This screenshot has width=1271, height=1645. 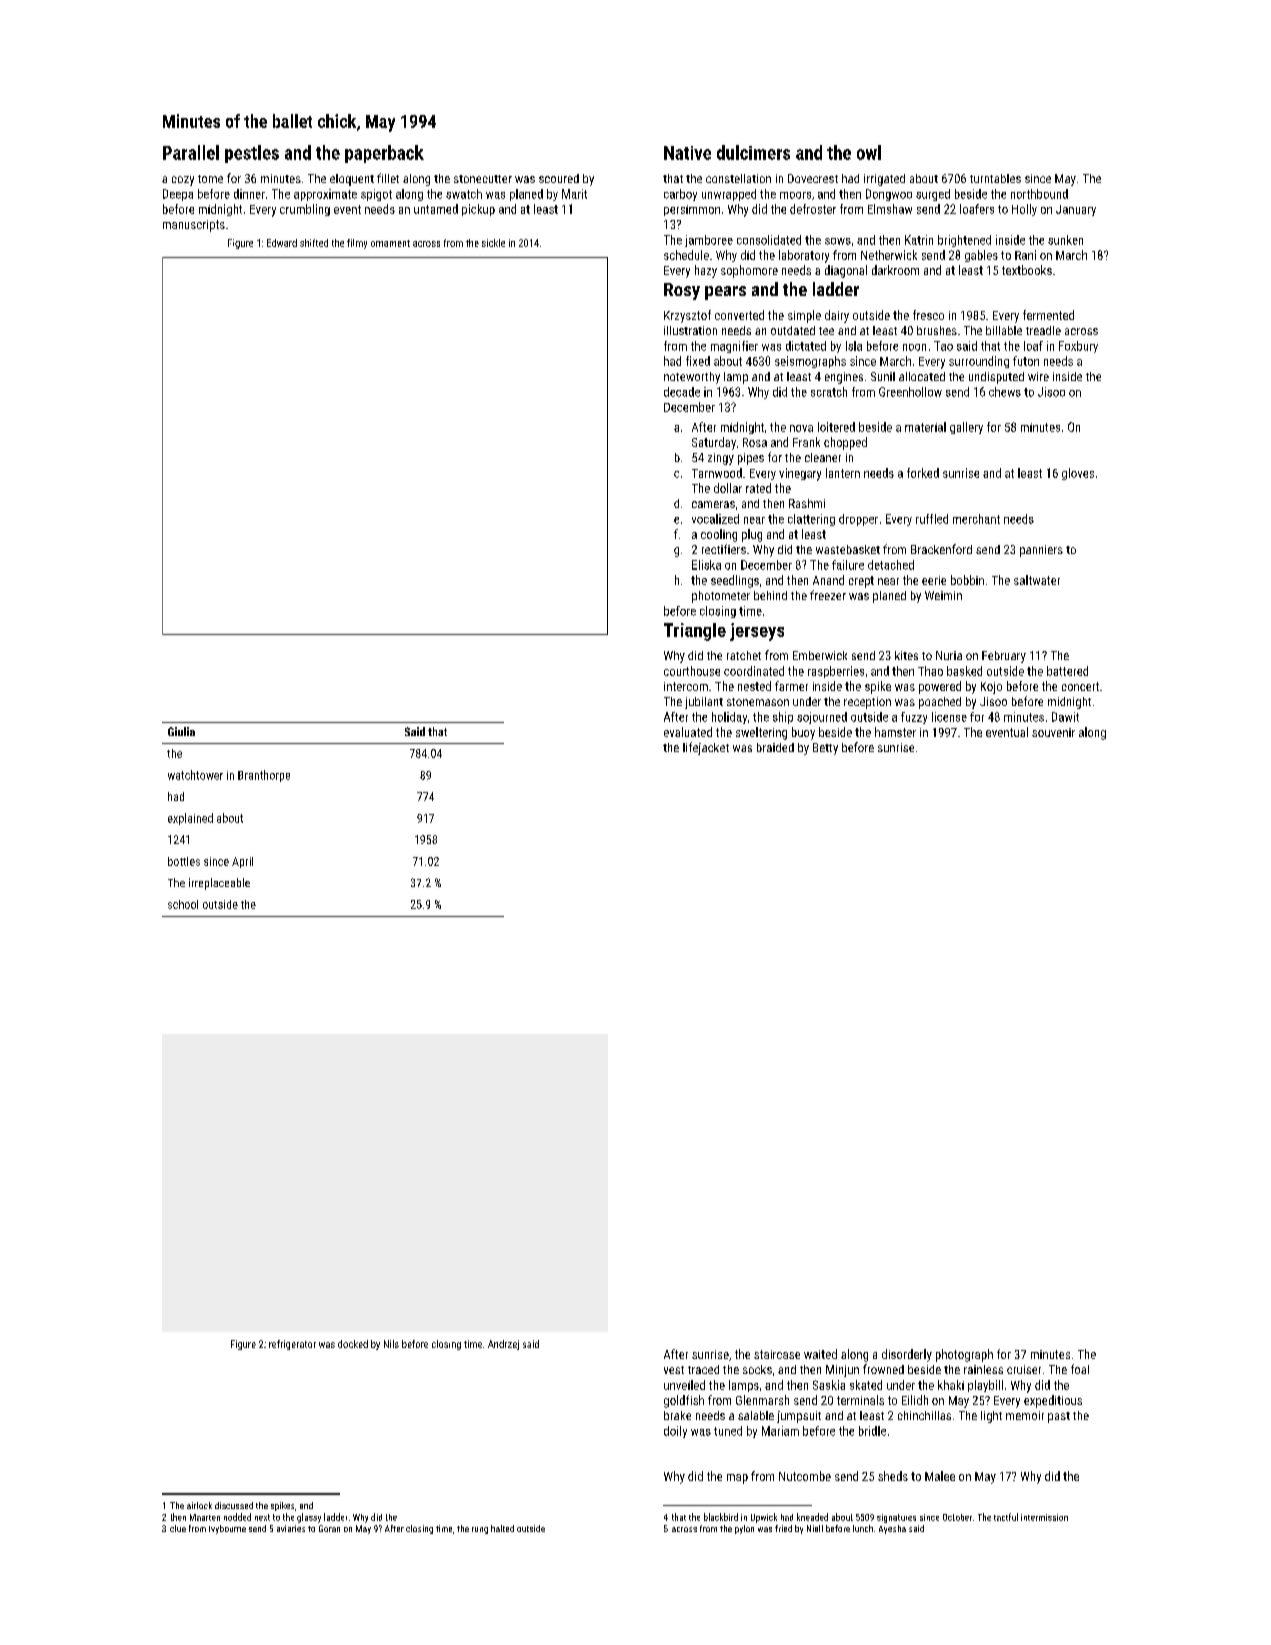 What do you see at coordinates (384, 154) in the screenshot?
I see `paperback` at bounding box center [384, 154].
